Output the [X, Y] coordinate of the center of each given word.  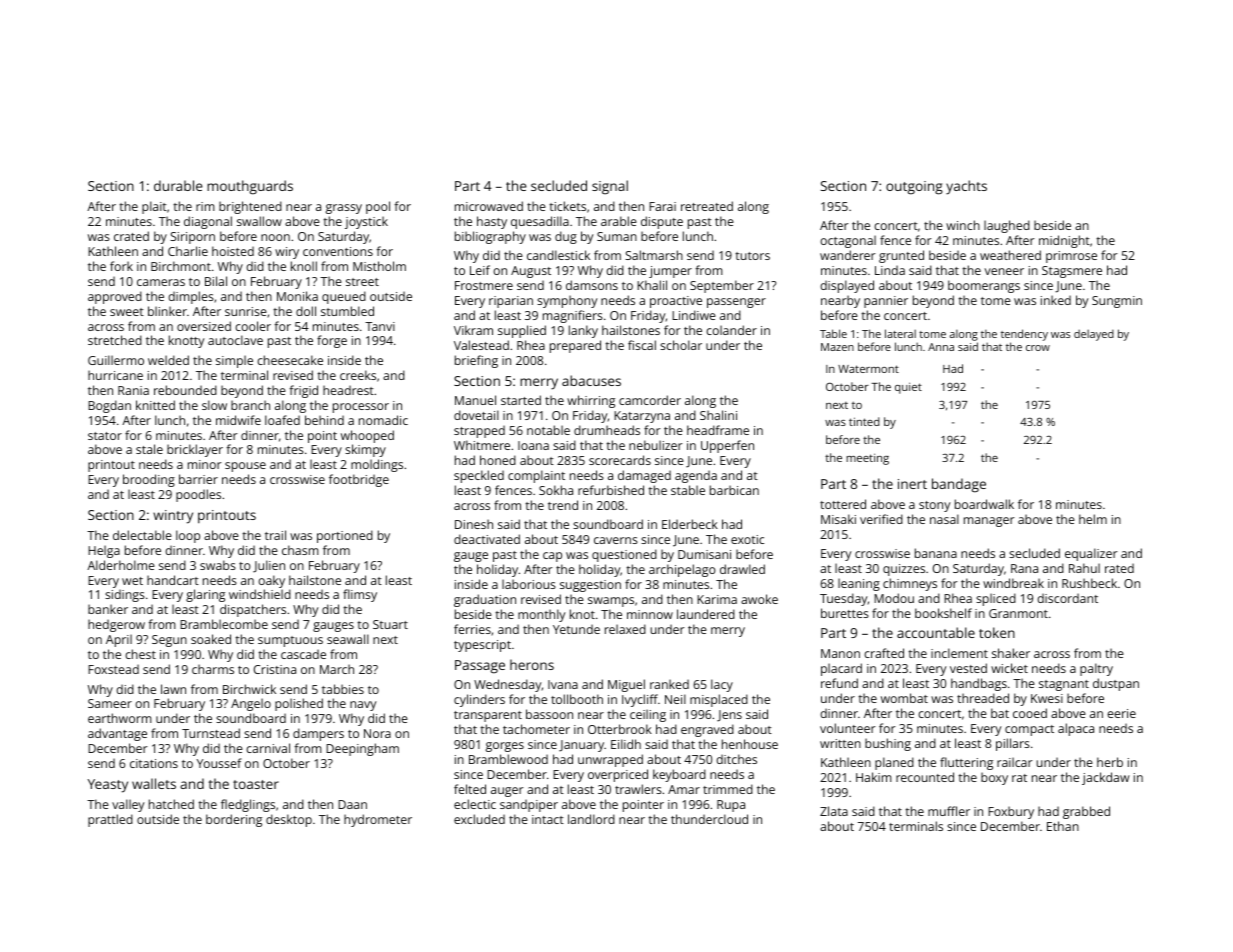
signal [610, 187]
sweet [127, 312]
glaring [205, 595]
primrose [1071, 257]
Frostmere [484, 285]
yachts [966, 187]
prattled [110, 820]
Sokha [556, 490]
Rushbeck [1089, 583]
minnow [650, 614]
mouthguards [250, 187]
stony [934, 506]
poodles [198, 495]
